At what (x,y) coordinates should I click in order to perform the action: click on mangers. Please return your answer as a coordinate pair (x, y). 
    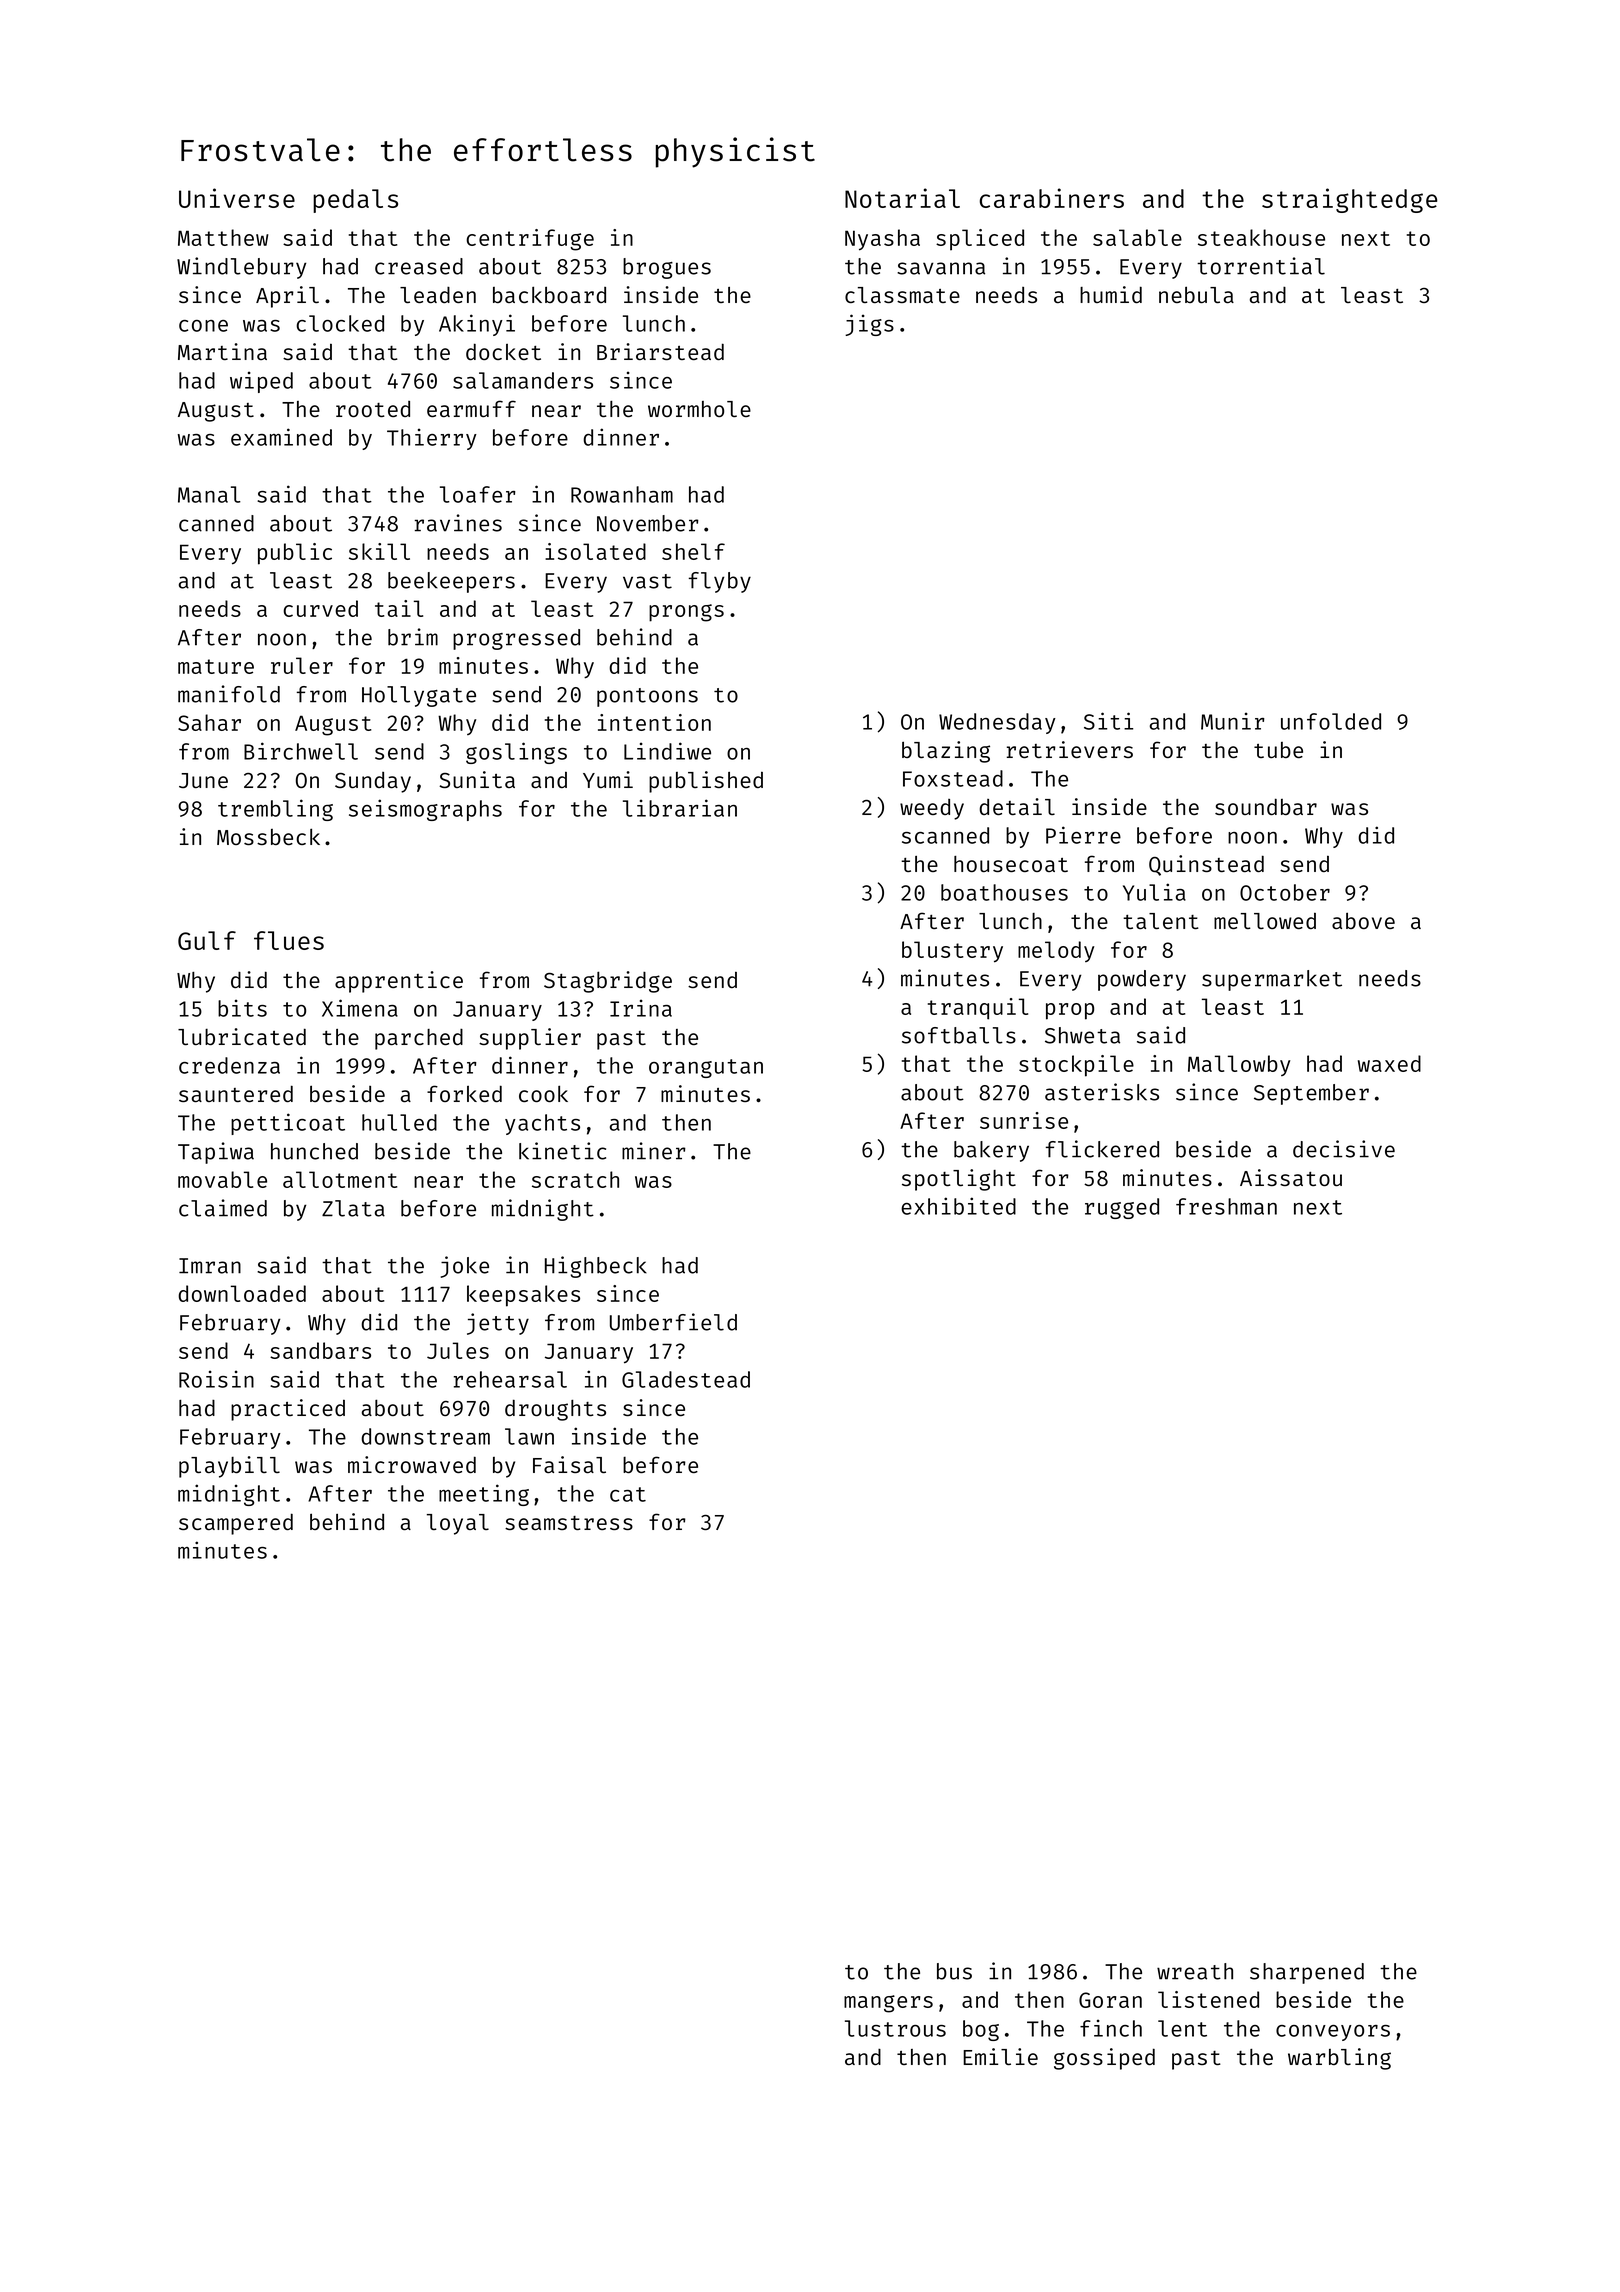
    Looking at the image, I should click on (888, 2004).
